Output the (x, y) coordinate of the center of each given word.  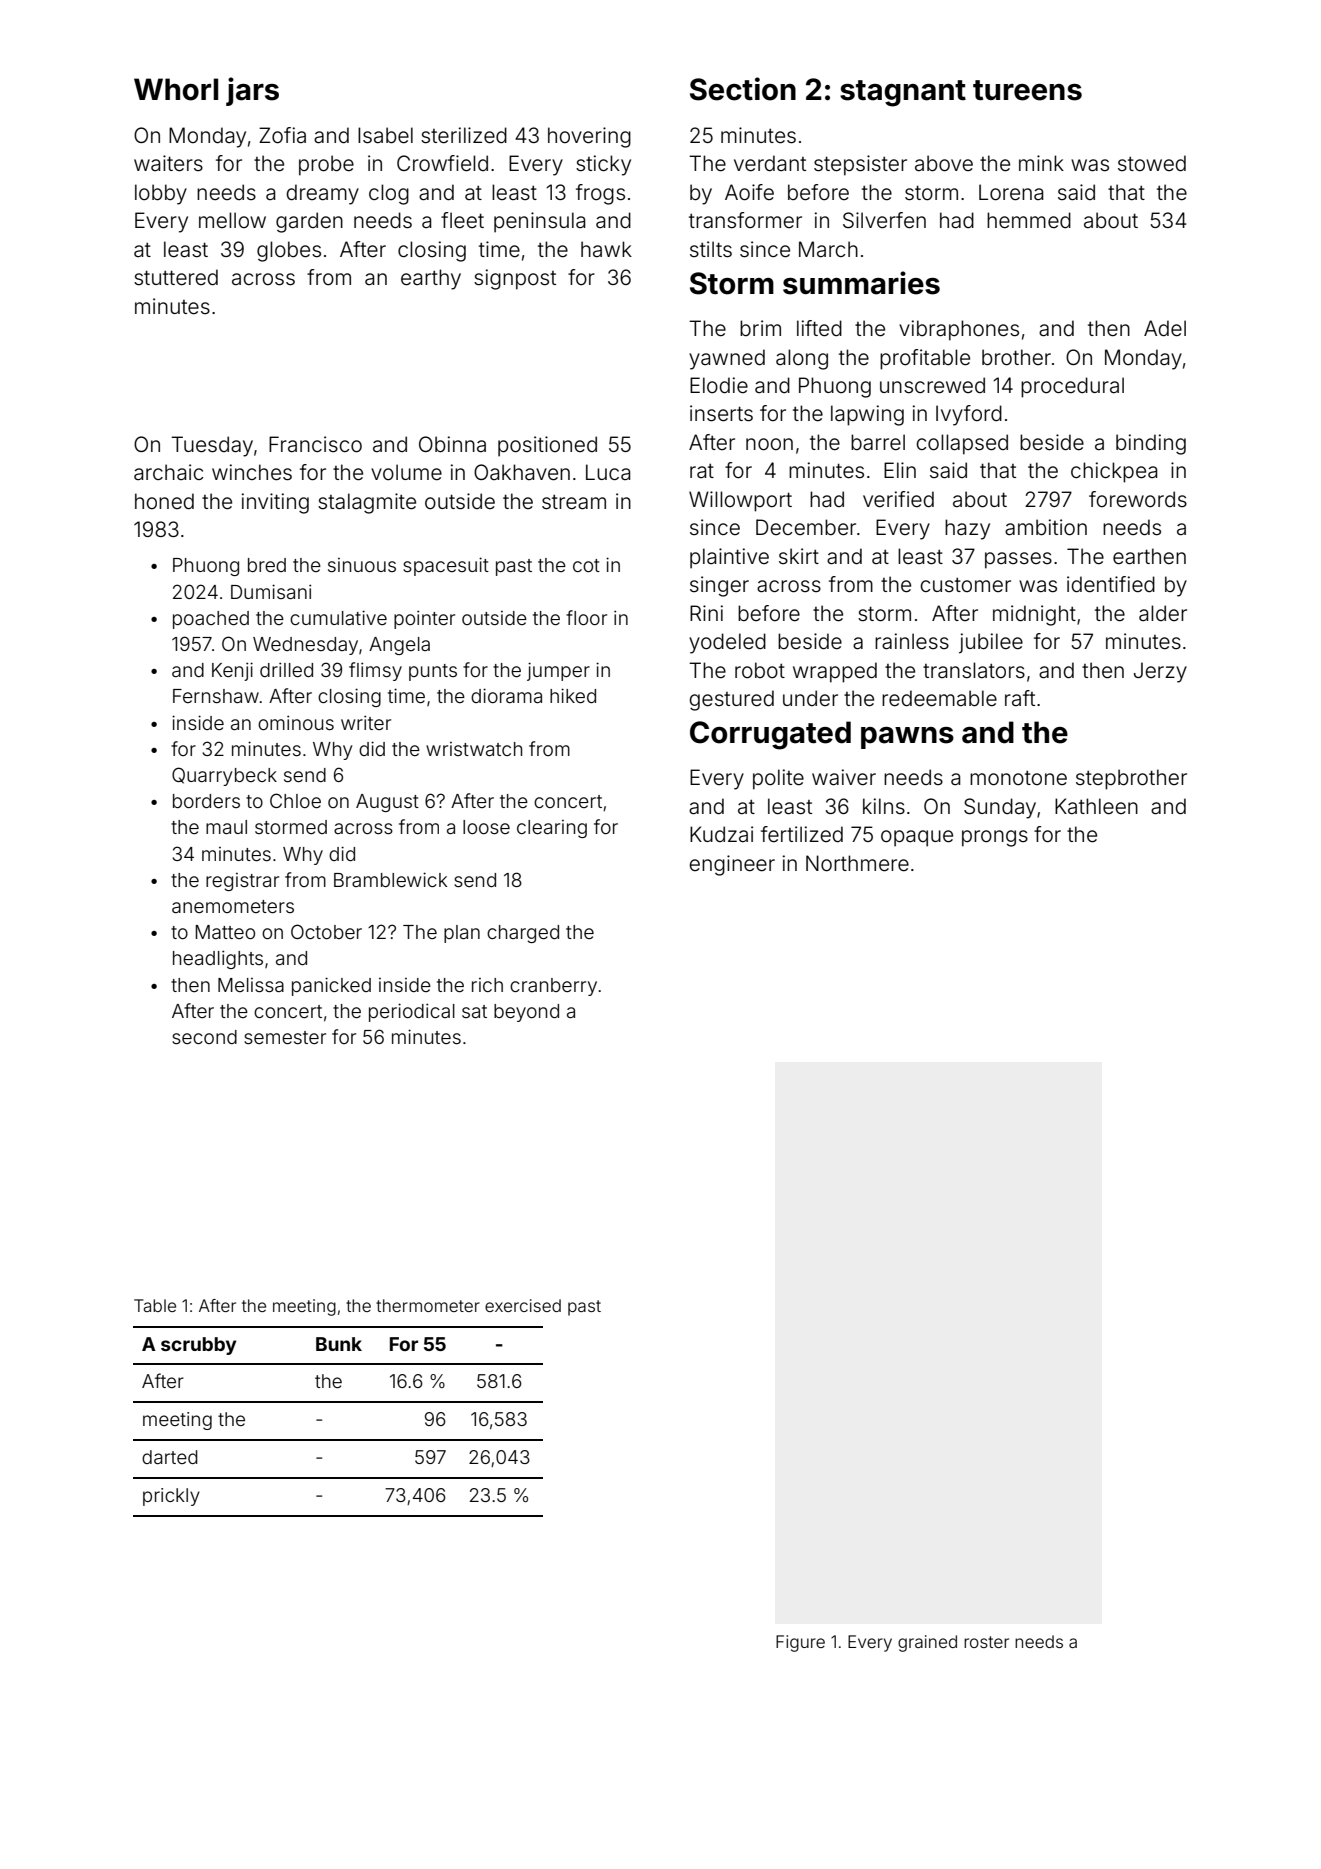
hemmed (1029, 220)
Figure (800, 1643)
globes (289, 251)
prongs (995, 838)
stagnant (903, 93)
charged (523, 934)
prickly (171, 1497)
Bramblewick (390, 879)
